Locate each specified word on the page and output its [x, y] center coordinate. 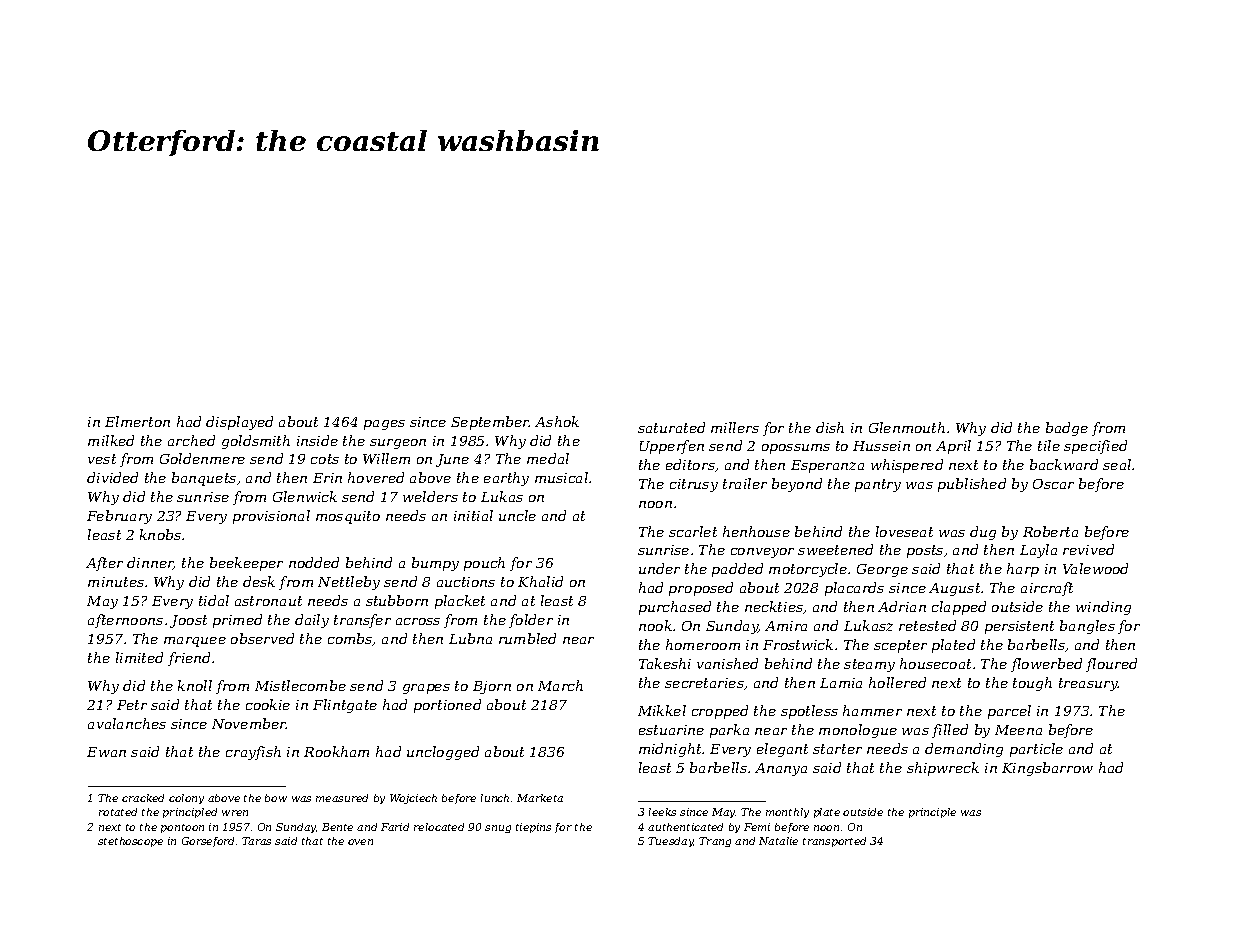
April [953, 447]
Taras [256, 841]
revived [1088, 549]
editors [690, 464]
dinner [150, 563]
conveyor [762, 553]
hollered [897, 682]
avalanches [127, 723]
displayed [239, 423]
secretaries [704, 683]
